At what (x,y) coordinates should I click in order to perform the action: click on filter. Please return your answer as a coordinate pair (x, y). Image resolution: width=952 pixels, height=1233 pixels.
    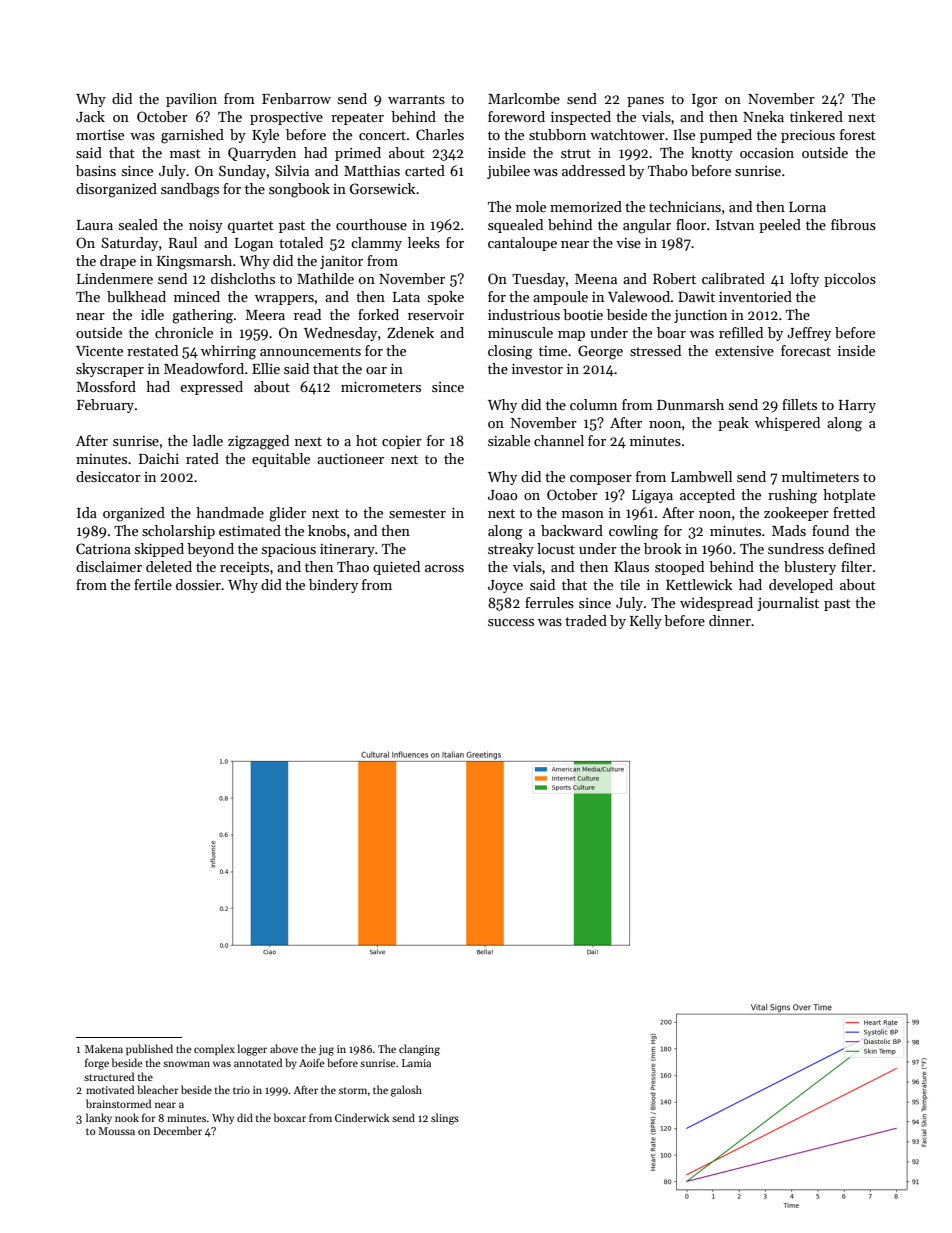
    Looking at the image, I should click on (856, 566).
